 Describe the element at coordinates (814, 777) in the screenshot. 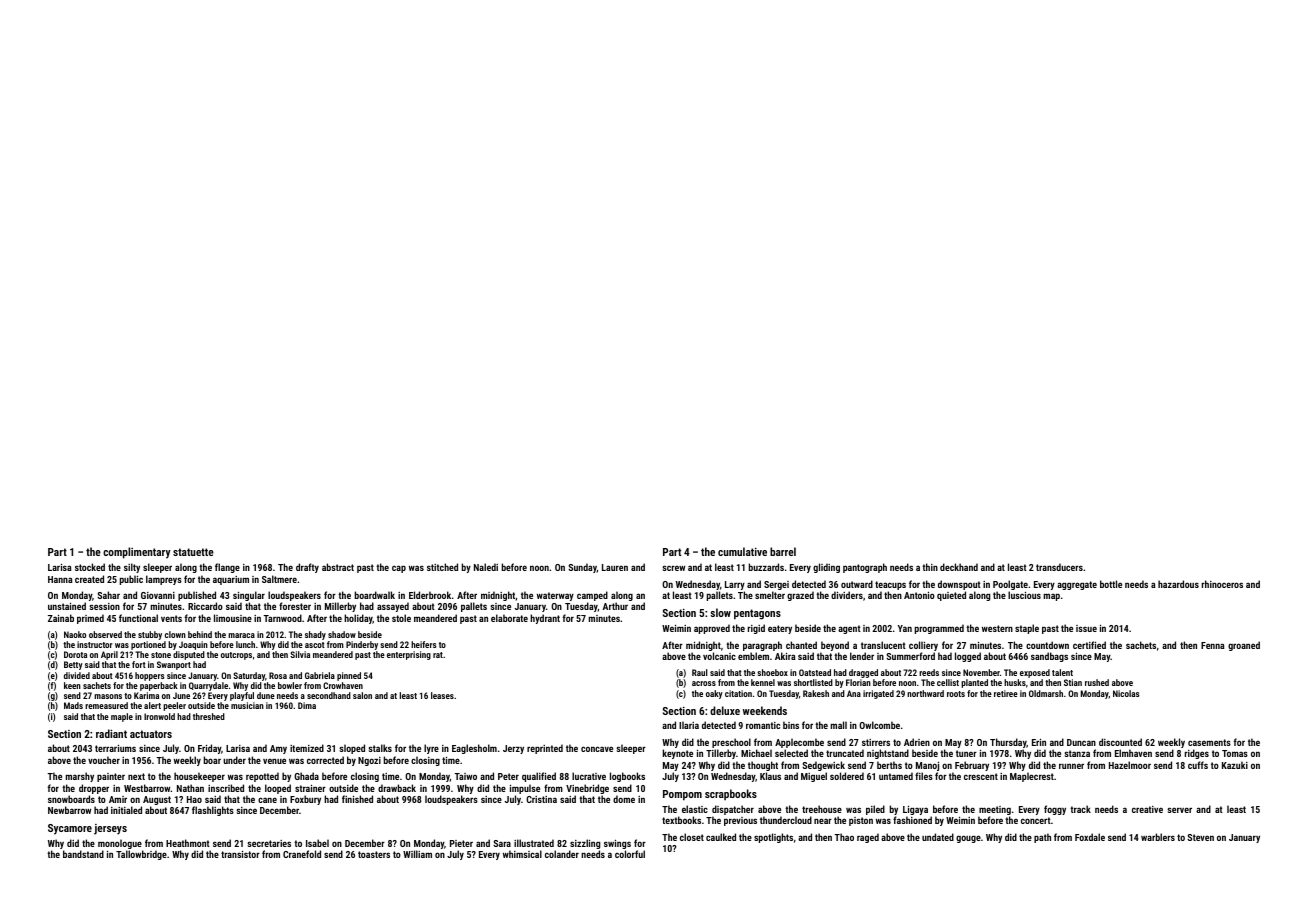

I see `Miguel` at that location.
